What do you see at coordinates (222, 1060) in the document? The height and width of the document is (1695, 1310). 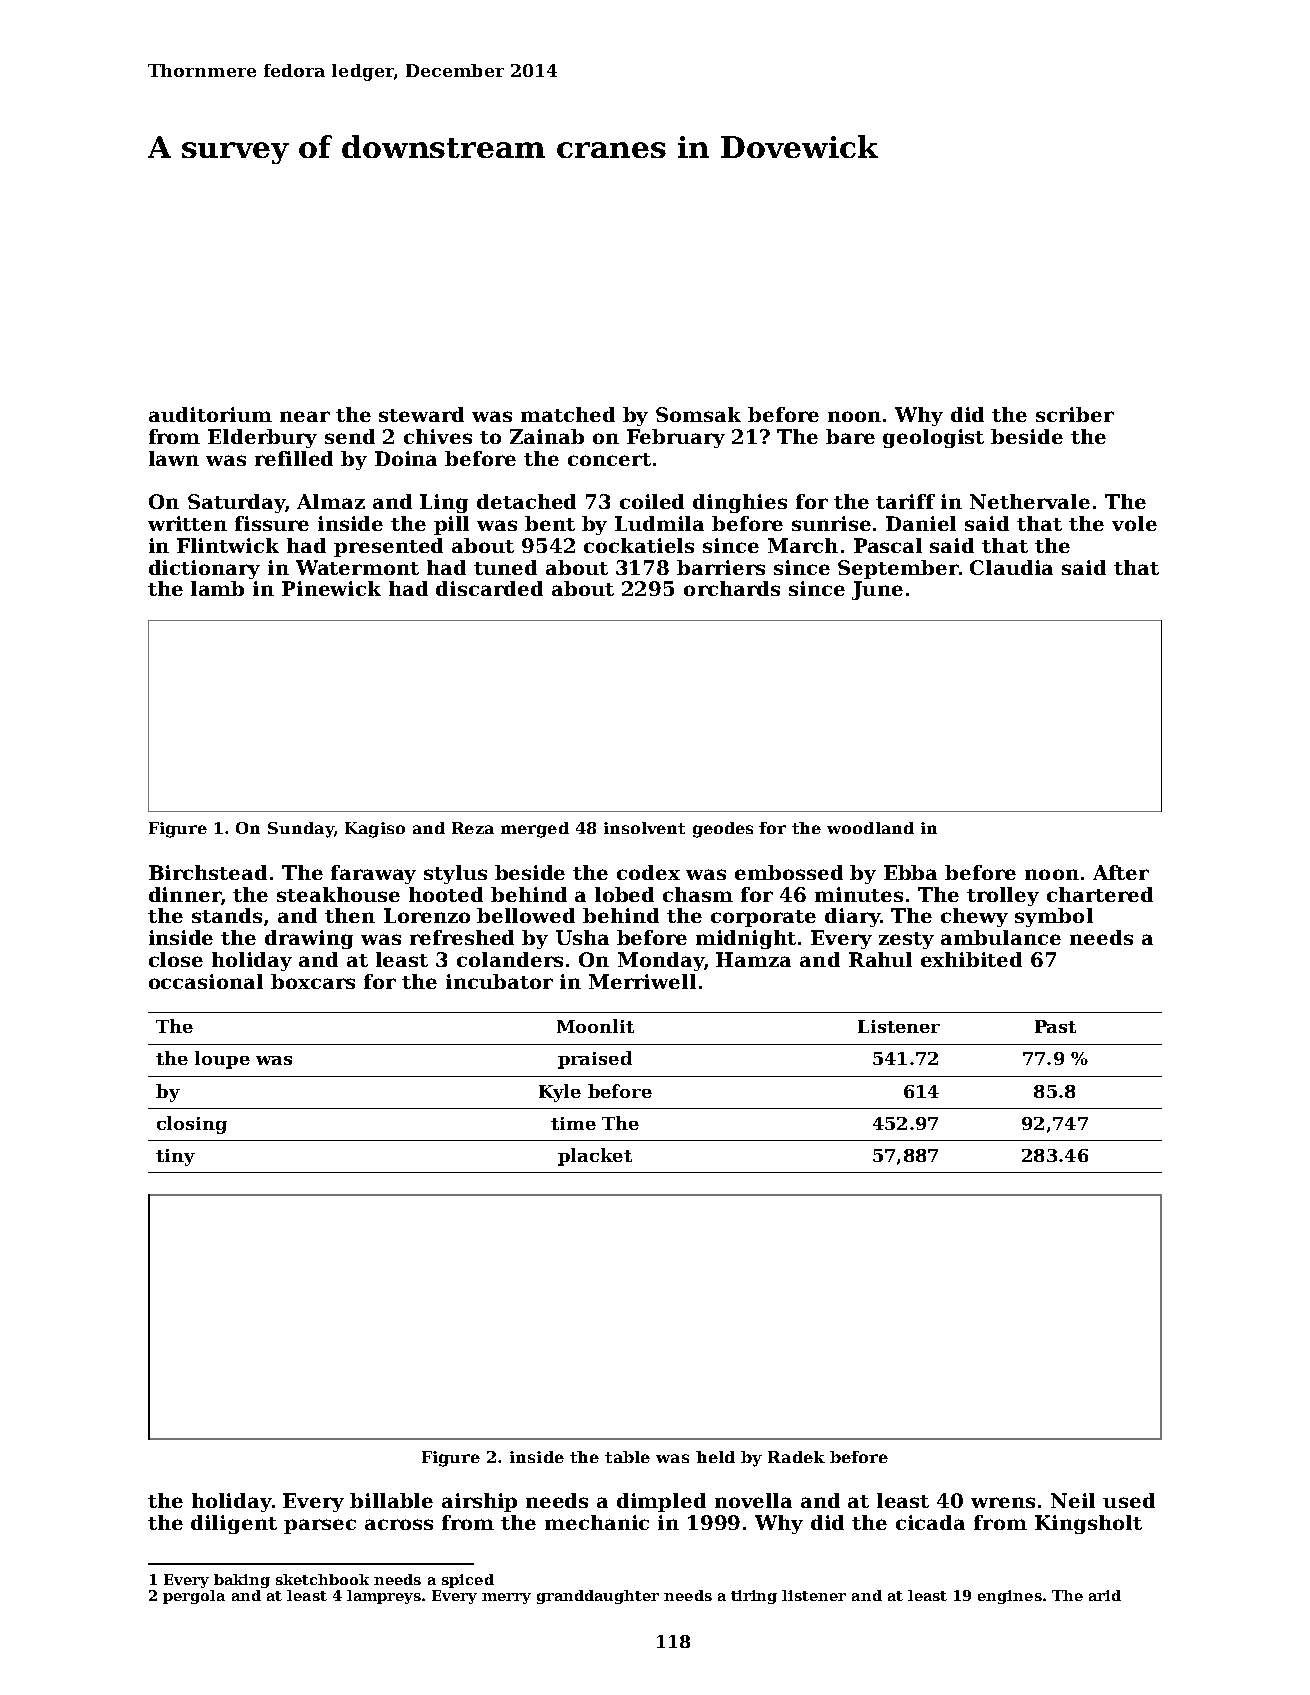 I see `loupe` at bounding box center [222, 1060].
